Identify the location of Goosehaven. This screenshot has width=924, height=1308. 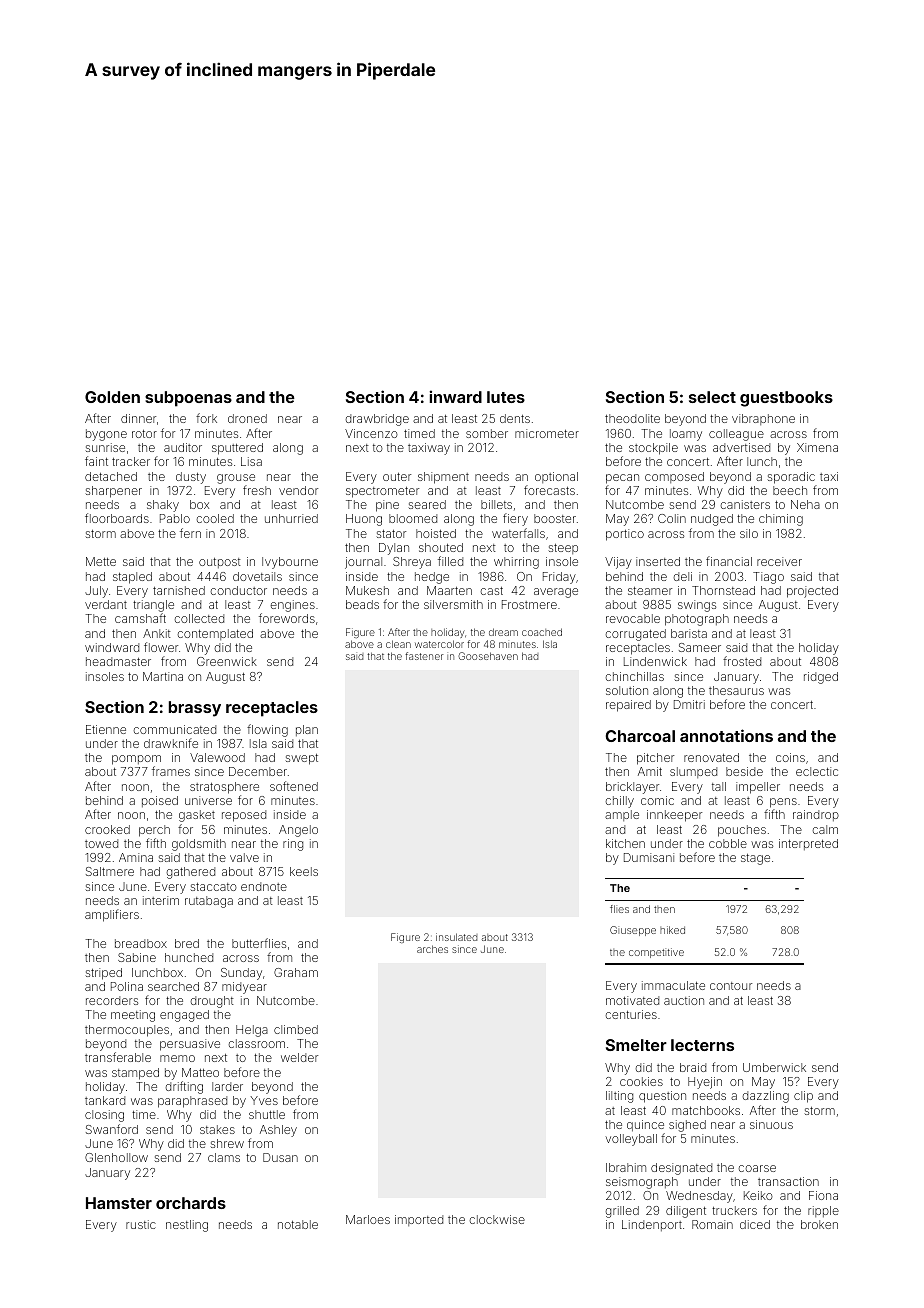
(488, 656).
